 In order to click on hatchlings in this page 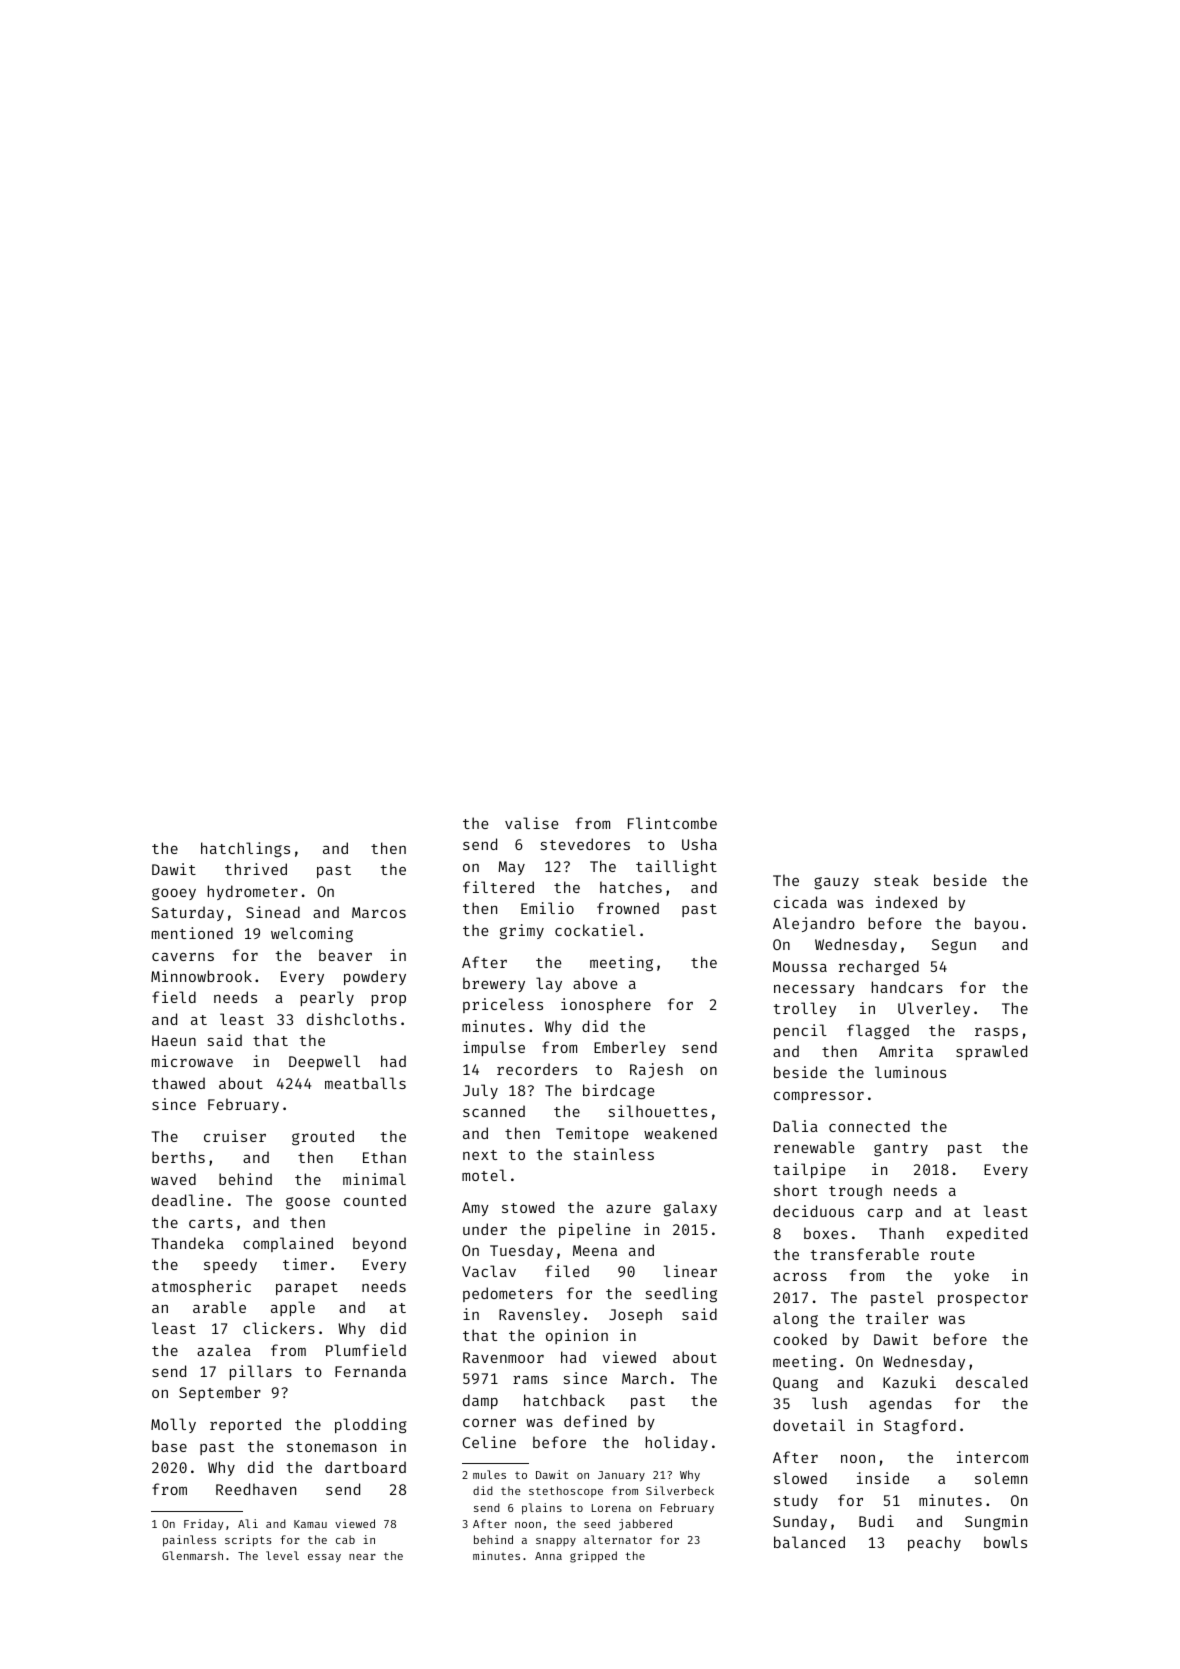, I will do `click(245, 850)`.
